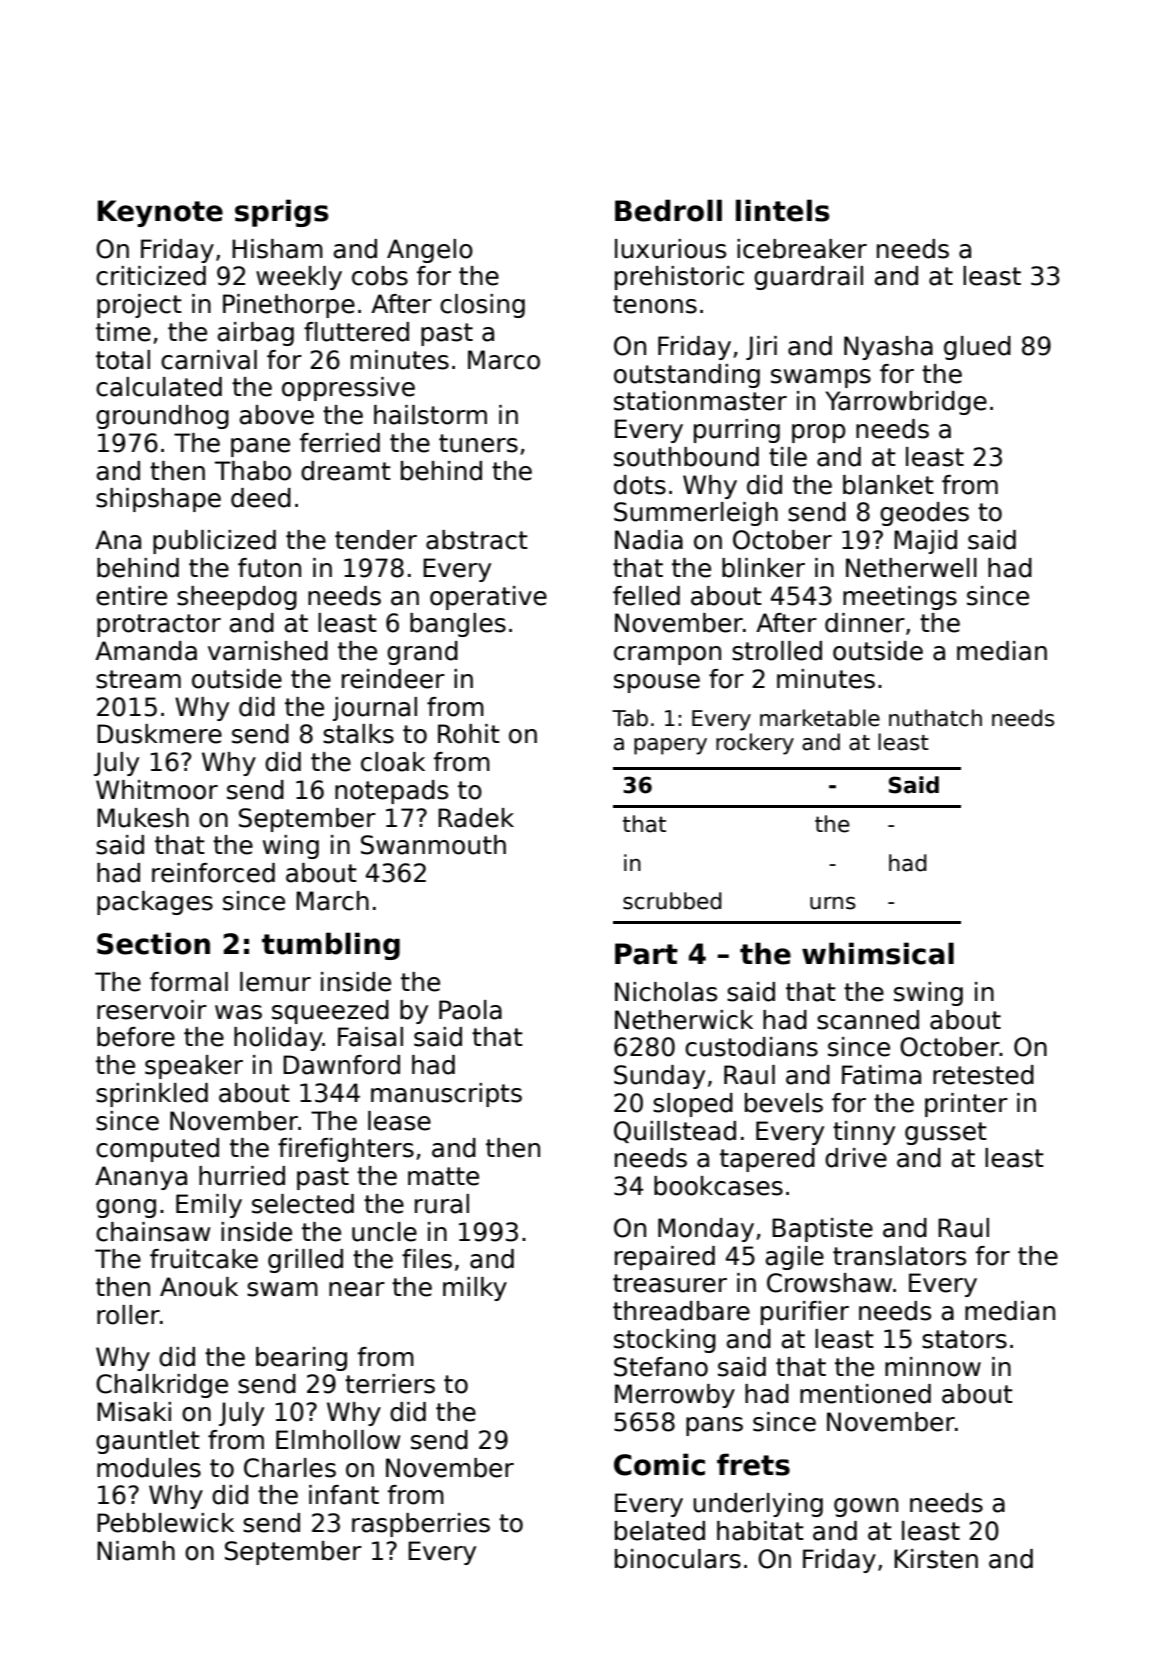 The height and width of the screenshot is (1654, 1165). I want to click on total, so click(123, 360).
